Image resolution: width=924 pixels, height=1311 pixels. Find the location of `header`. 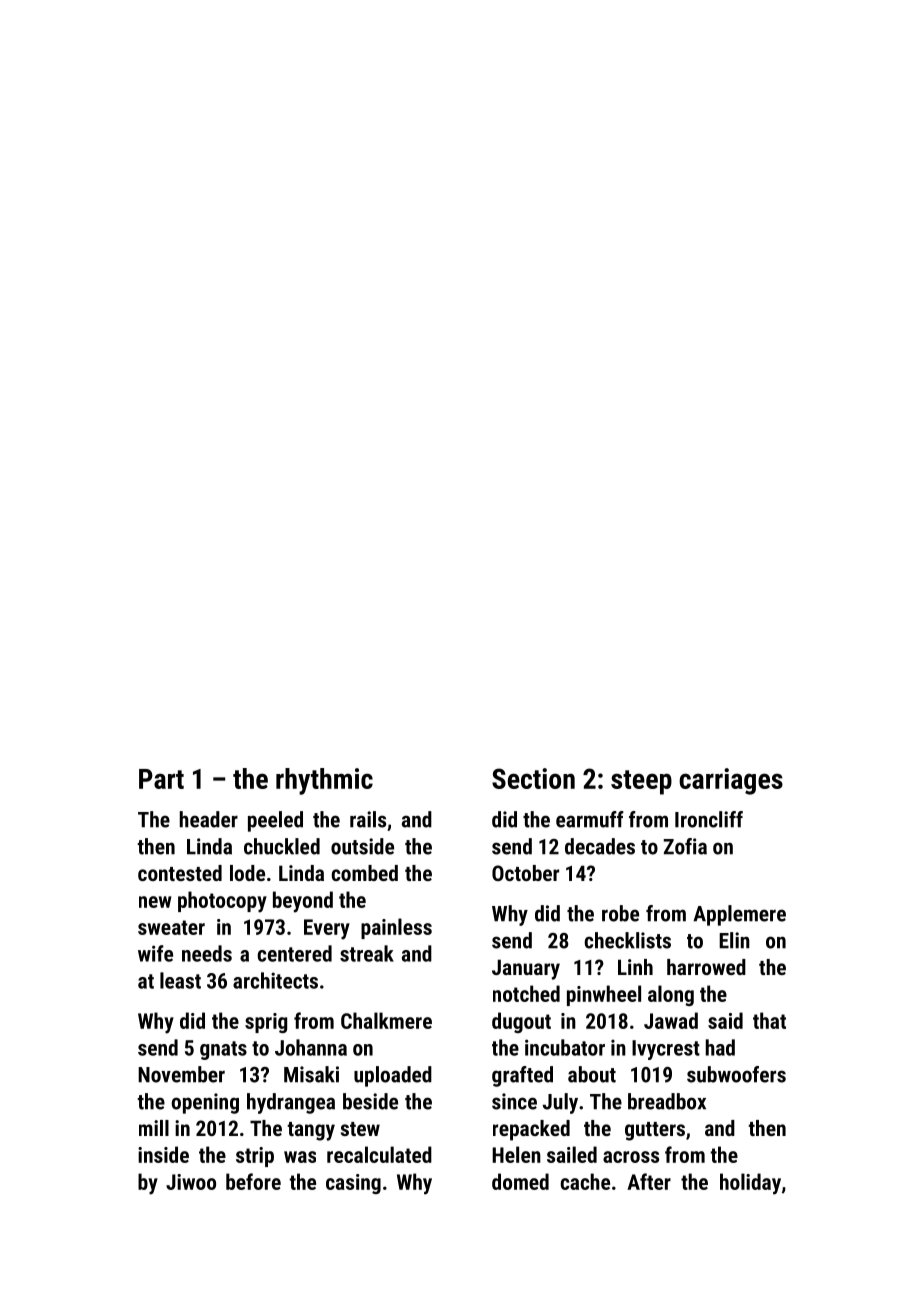

header is located at coordinates (209, 819).
